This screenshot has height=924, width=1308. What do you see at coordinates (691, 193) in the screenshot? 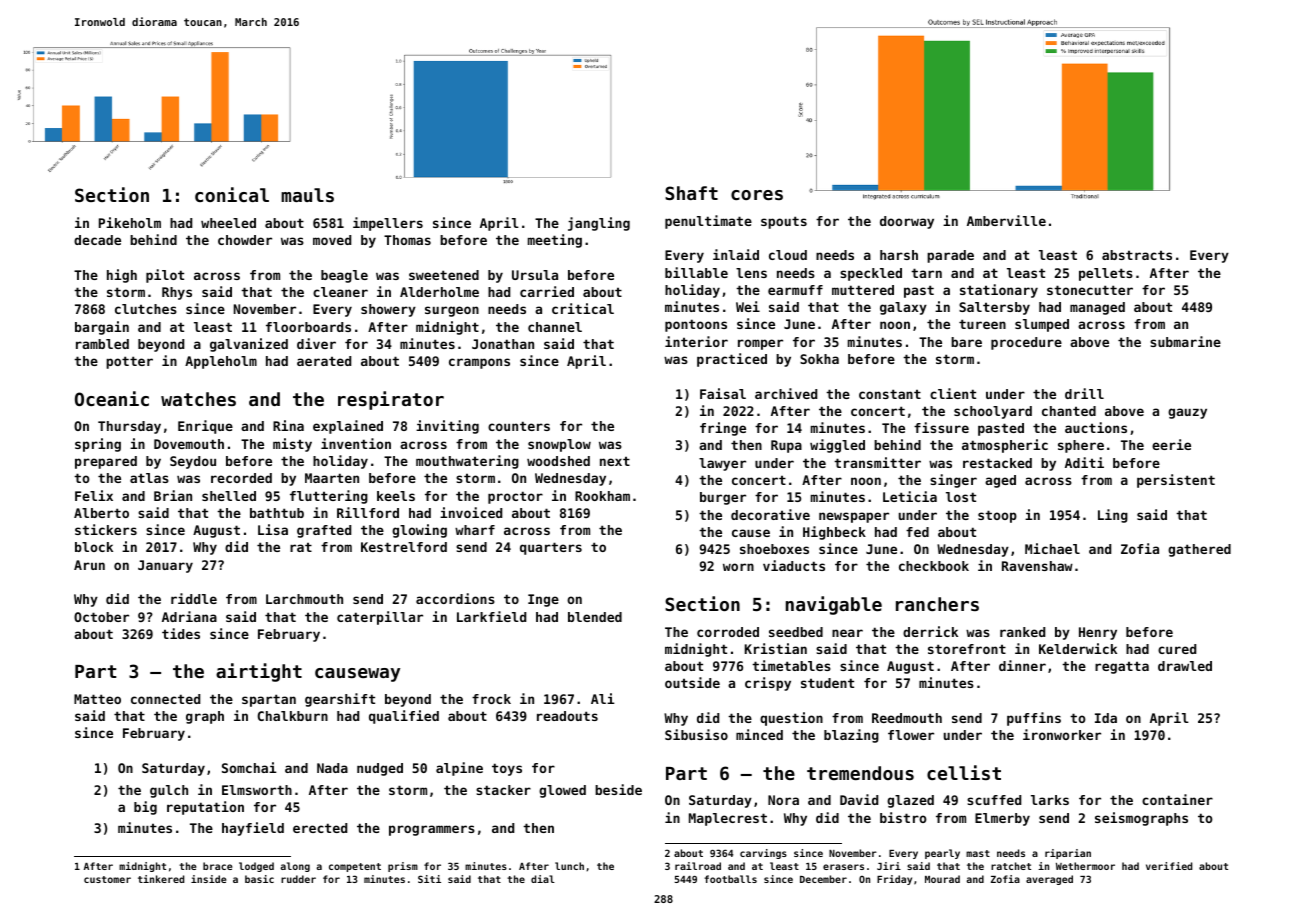
I see `Shaft` at bounding box center [691, 193].
